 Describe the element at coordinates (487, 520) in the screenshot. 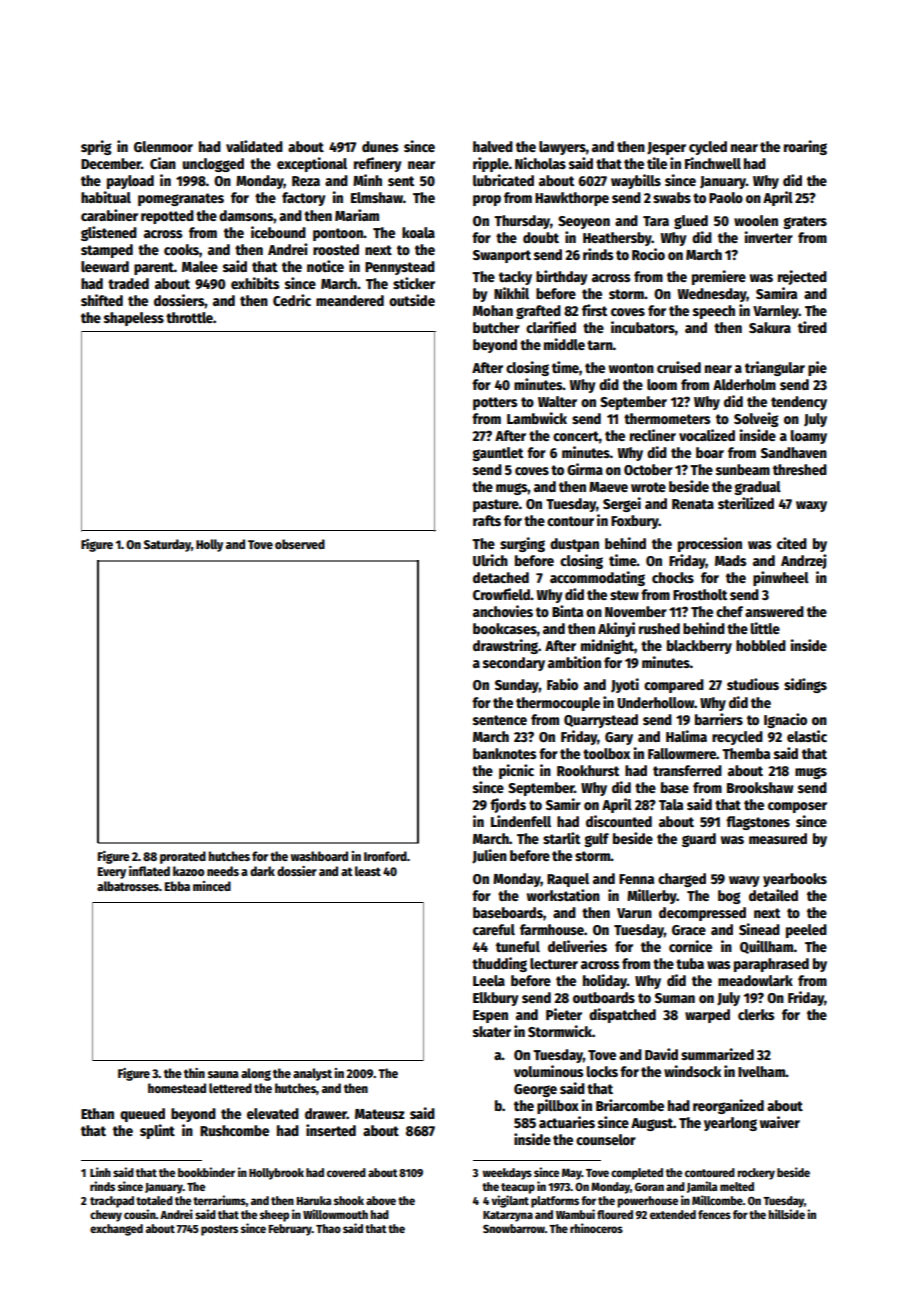

I see `rafts` at that location.
